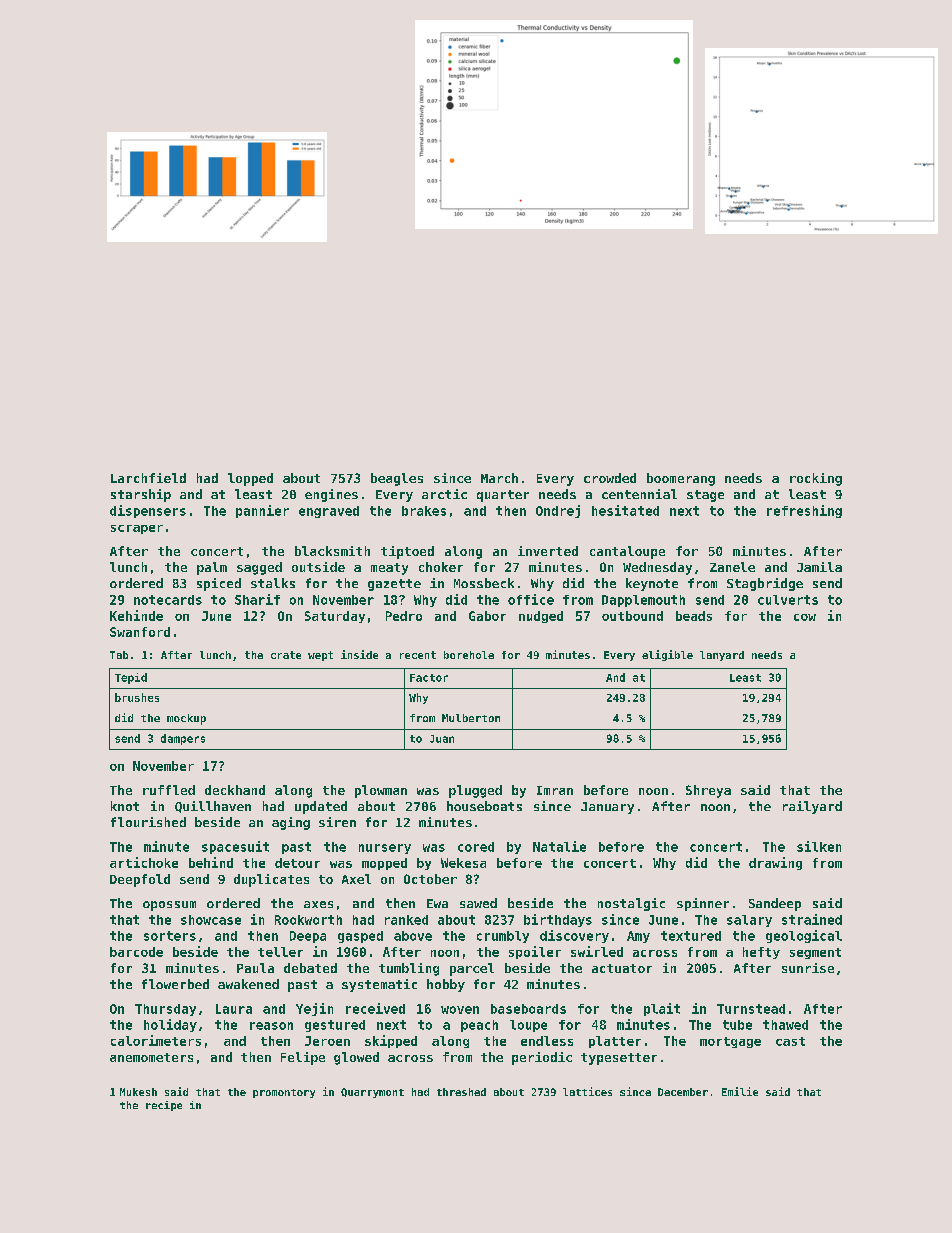 This image has height=1233, width=952. What do you see at coordinates (148, 511) in the image?
I see `dispensers` at bounding box center [148, 511].
